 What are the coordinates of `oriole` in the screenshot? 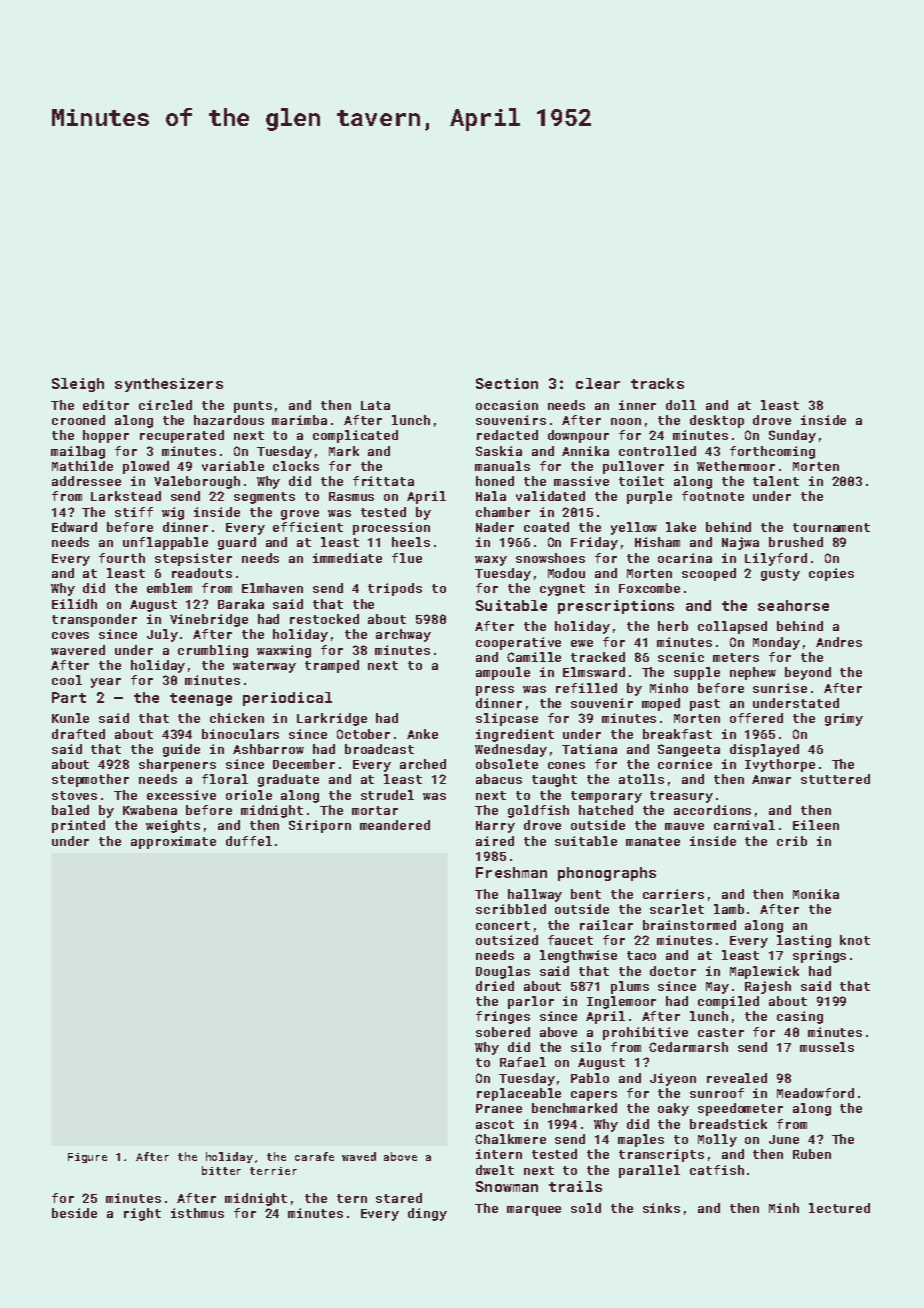 It's located at (249, 795).
